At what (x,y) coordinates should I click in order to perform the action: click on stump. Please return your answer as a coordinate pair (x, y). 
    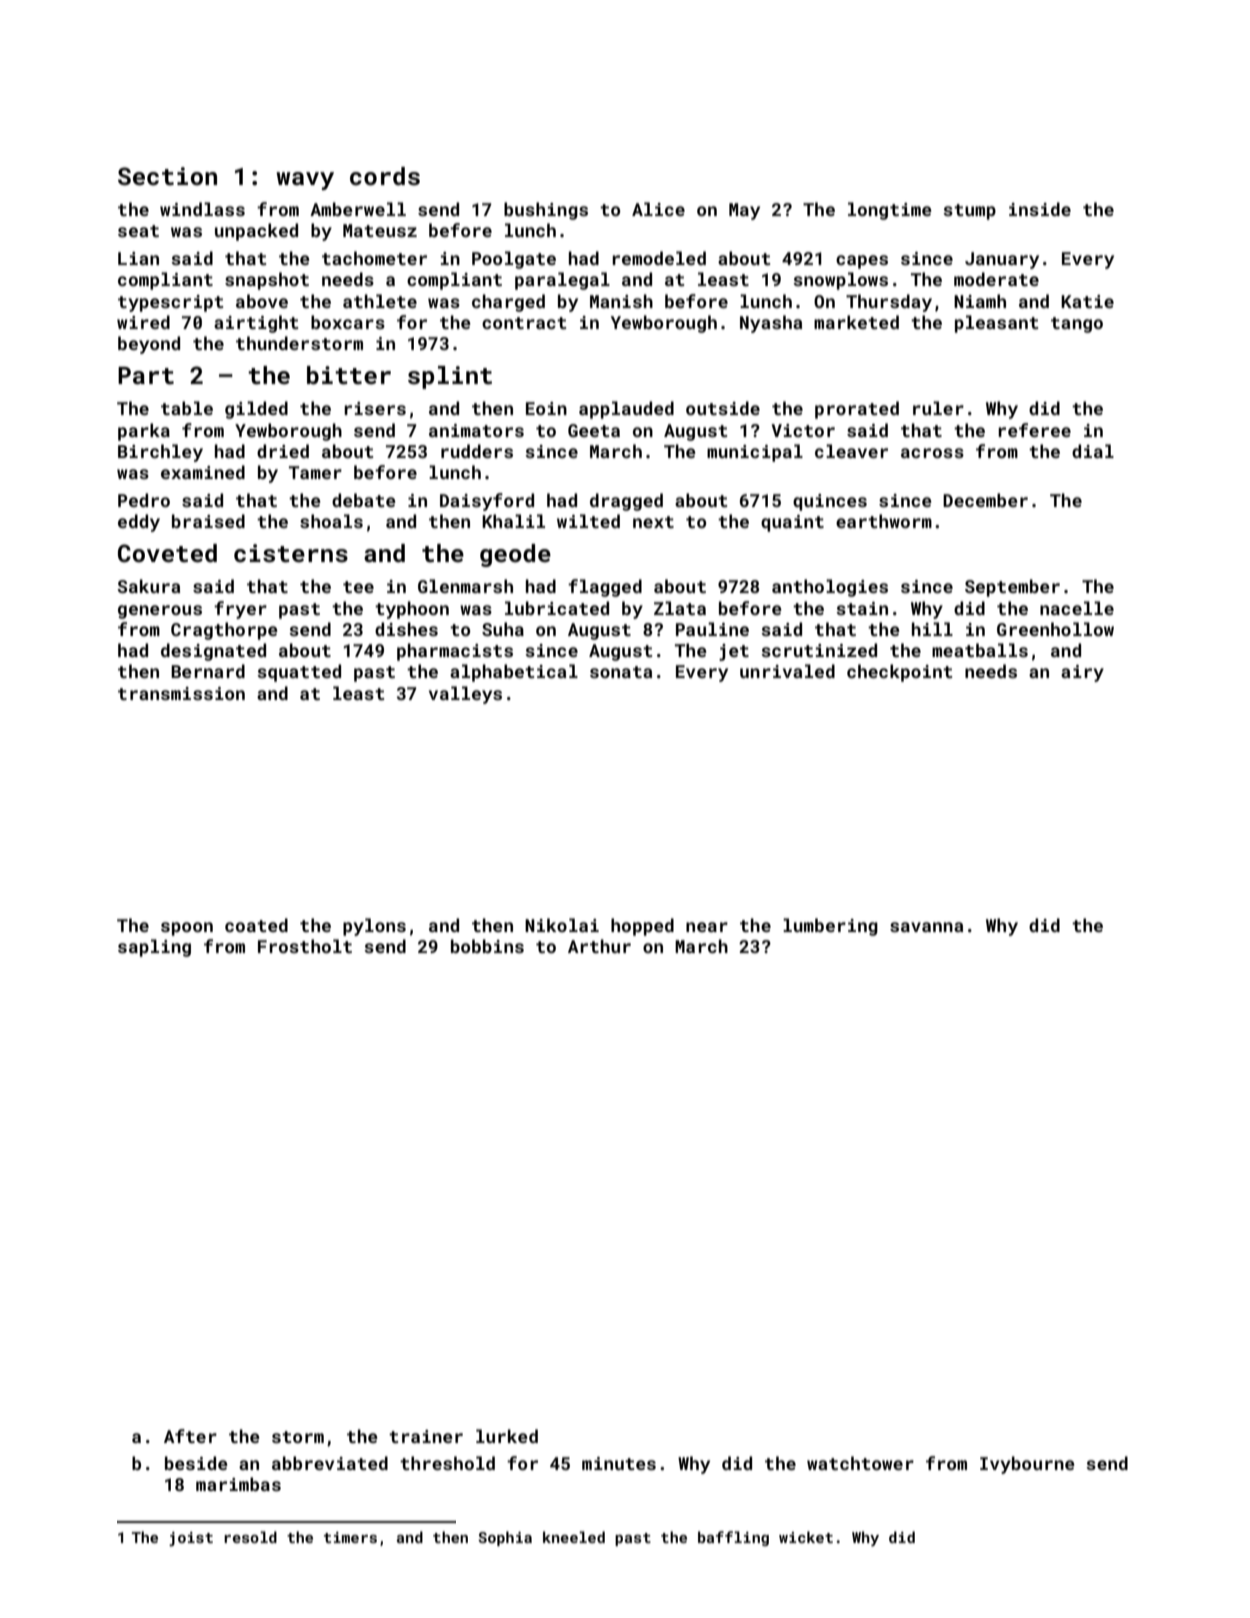
    Looking at the image, I should click on (969, 212).
